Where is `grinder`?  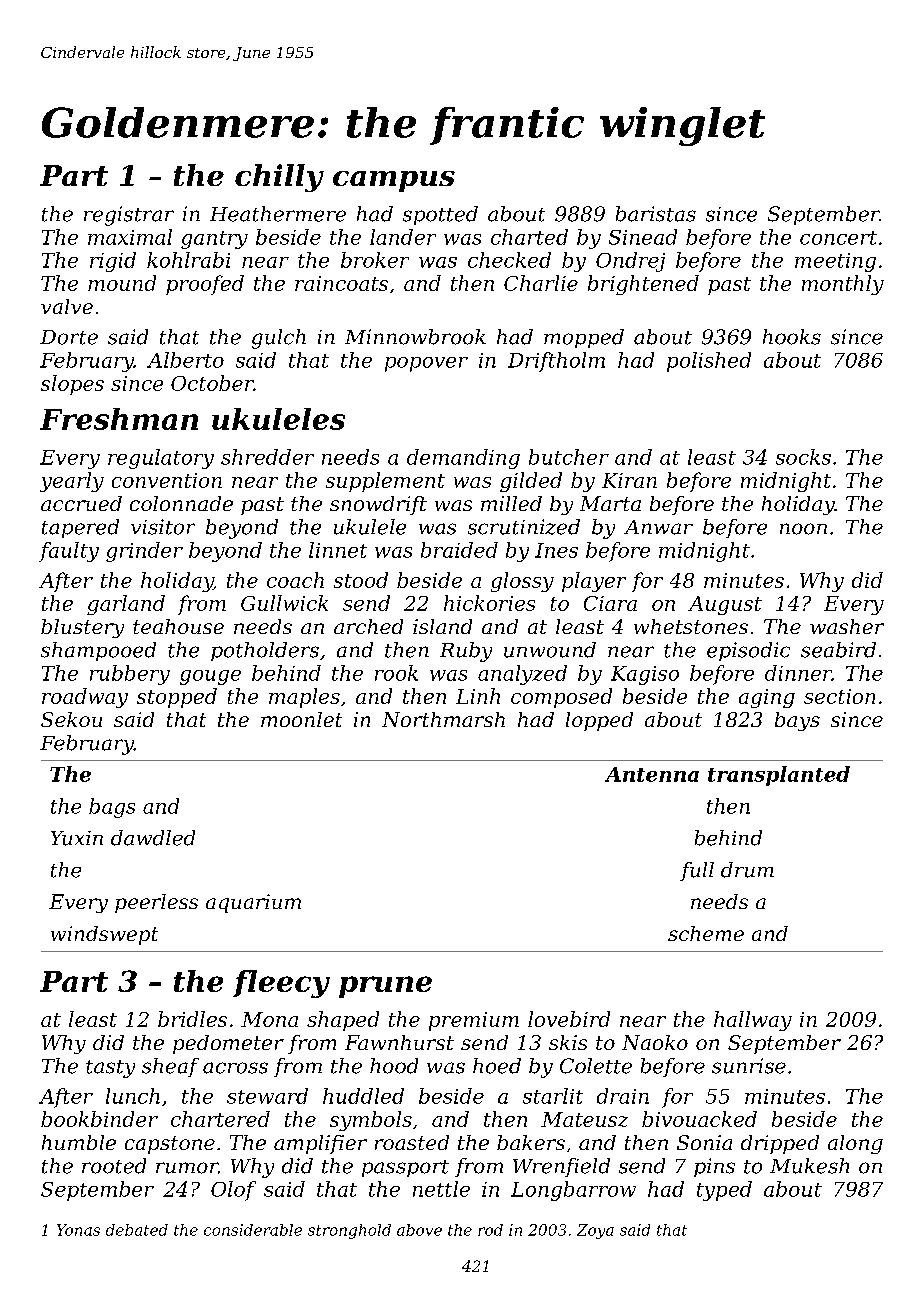
grinder is located at coordinates (144, 552).
